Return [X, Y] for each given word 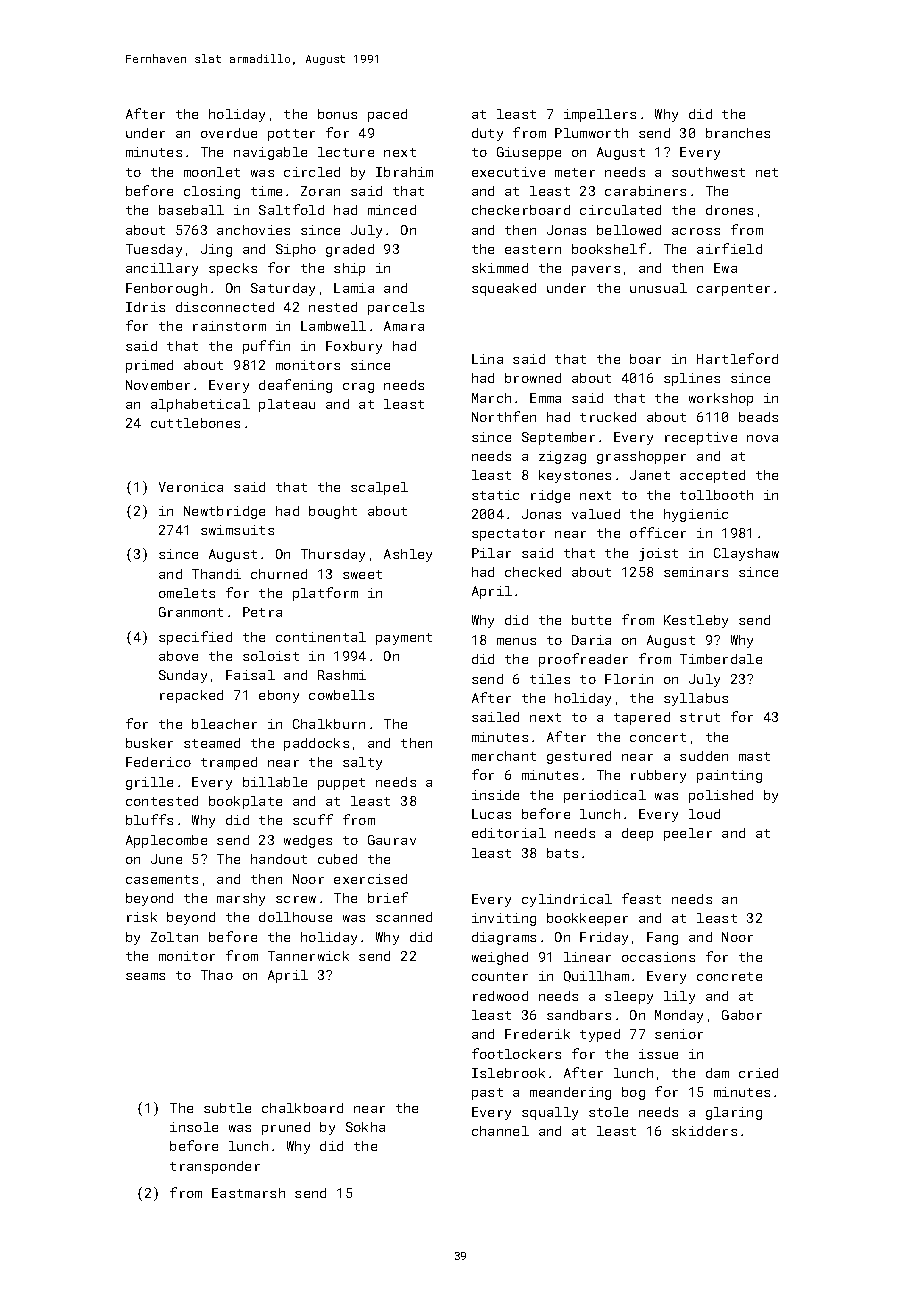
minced [392, 210]
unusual [658, 288]
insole [194, 1127]
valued [596, 514]
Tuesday [154, 250]
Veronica [191, 487]
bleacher [224, 724]
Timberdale [721, 659]
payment [404, 639]
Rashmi [342, 675]
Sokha [365, 1127]
